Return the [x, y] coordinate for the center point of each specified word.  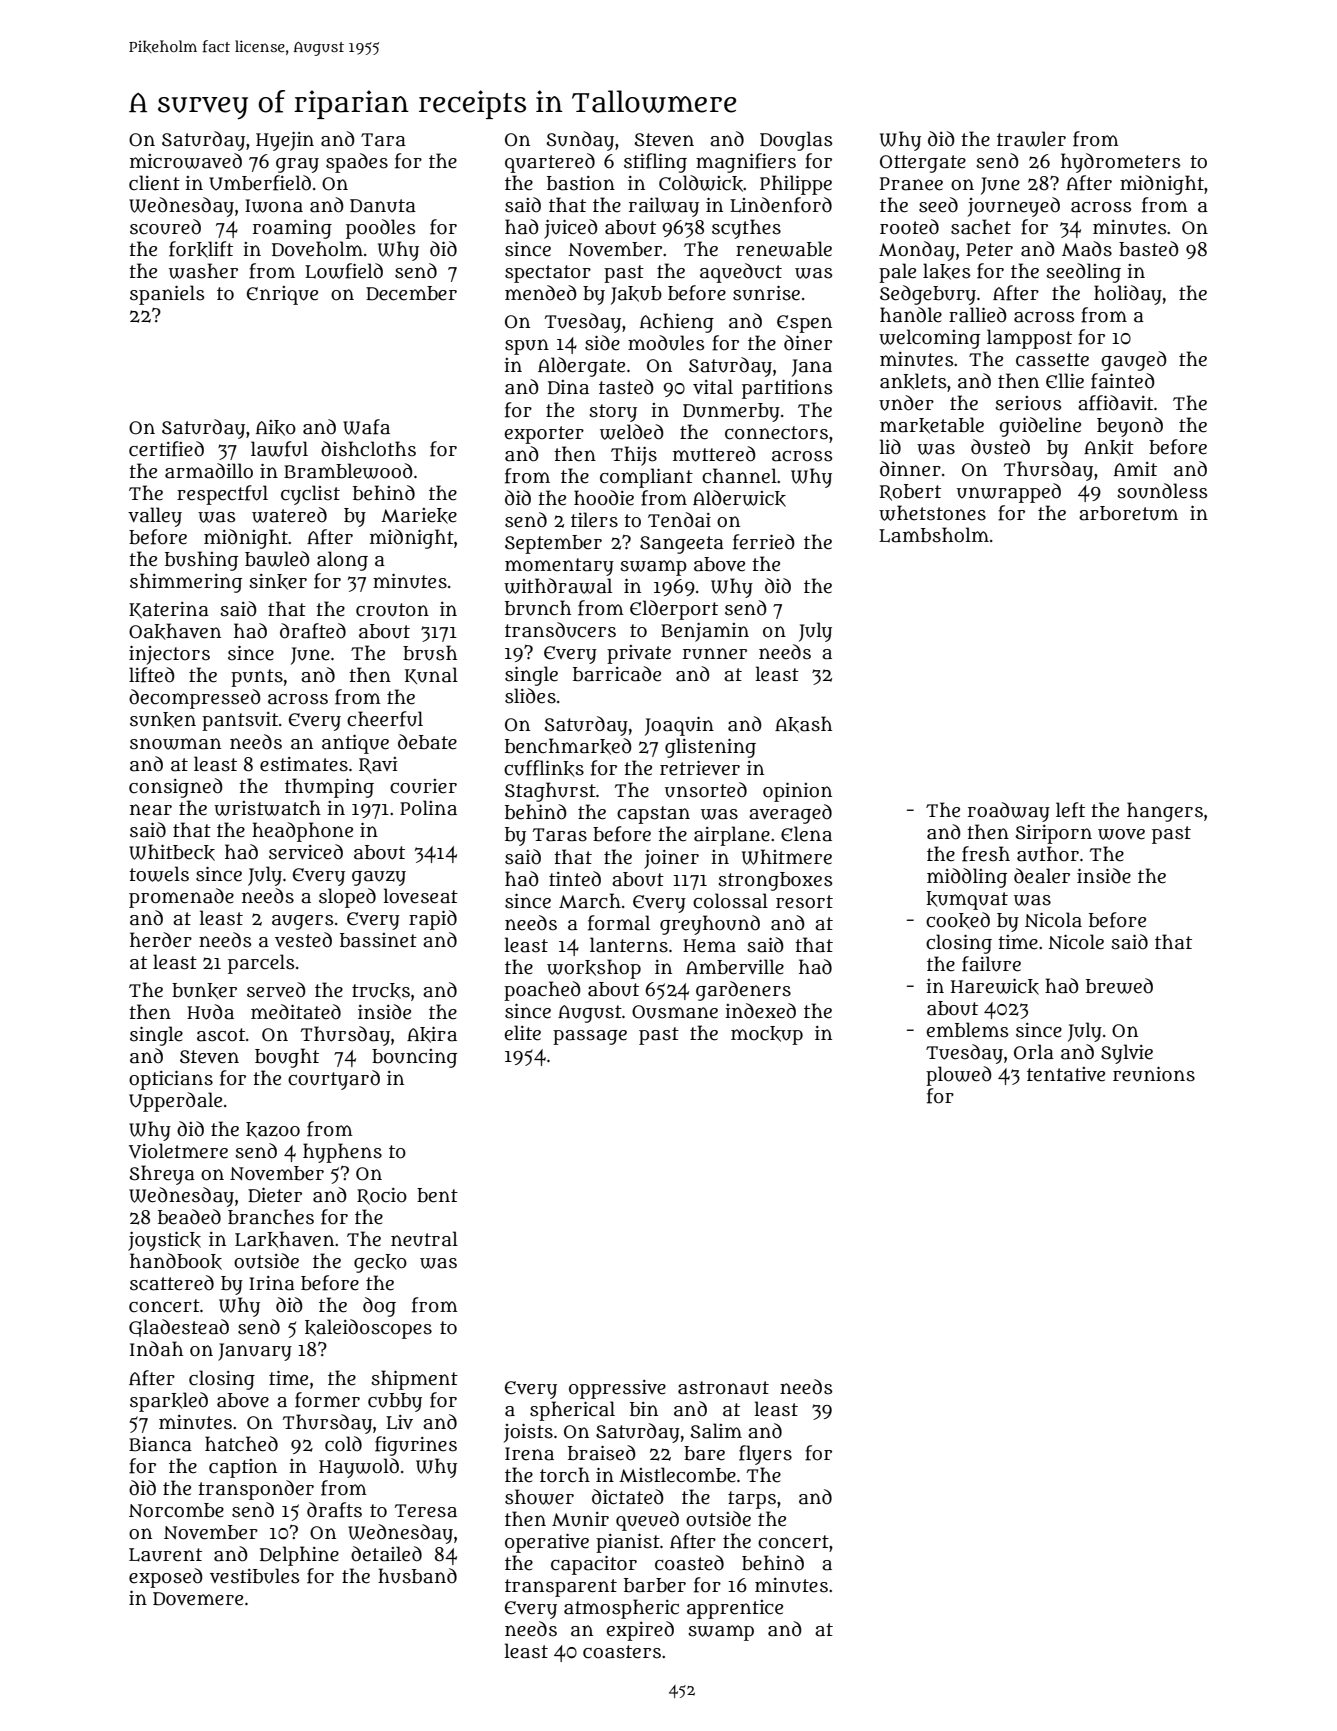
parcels [261, 964]
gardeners [743, 991]
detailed [386, 1554]
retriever [700, 768]
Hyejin [285, 141]
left [1070, 810]
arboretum [1128, 513]
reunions [1154, 1074]
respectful [222, 495]
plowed [959, 1076]
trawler [1031, 139]
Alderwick [739, 498]
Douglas [796, 141]
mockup [767, 1035]
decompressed [195, 699]
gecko [380, 1263]
